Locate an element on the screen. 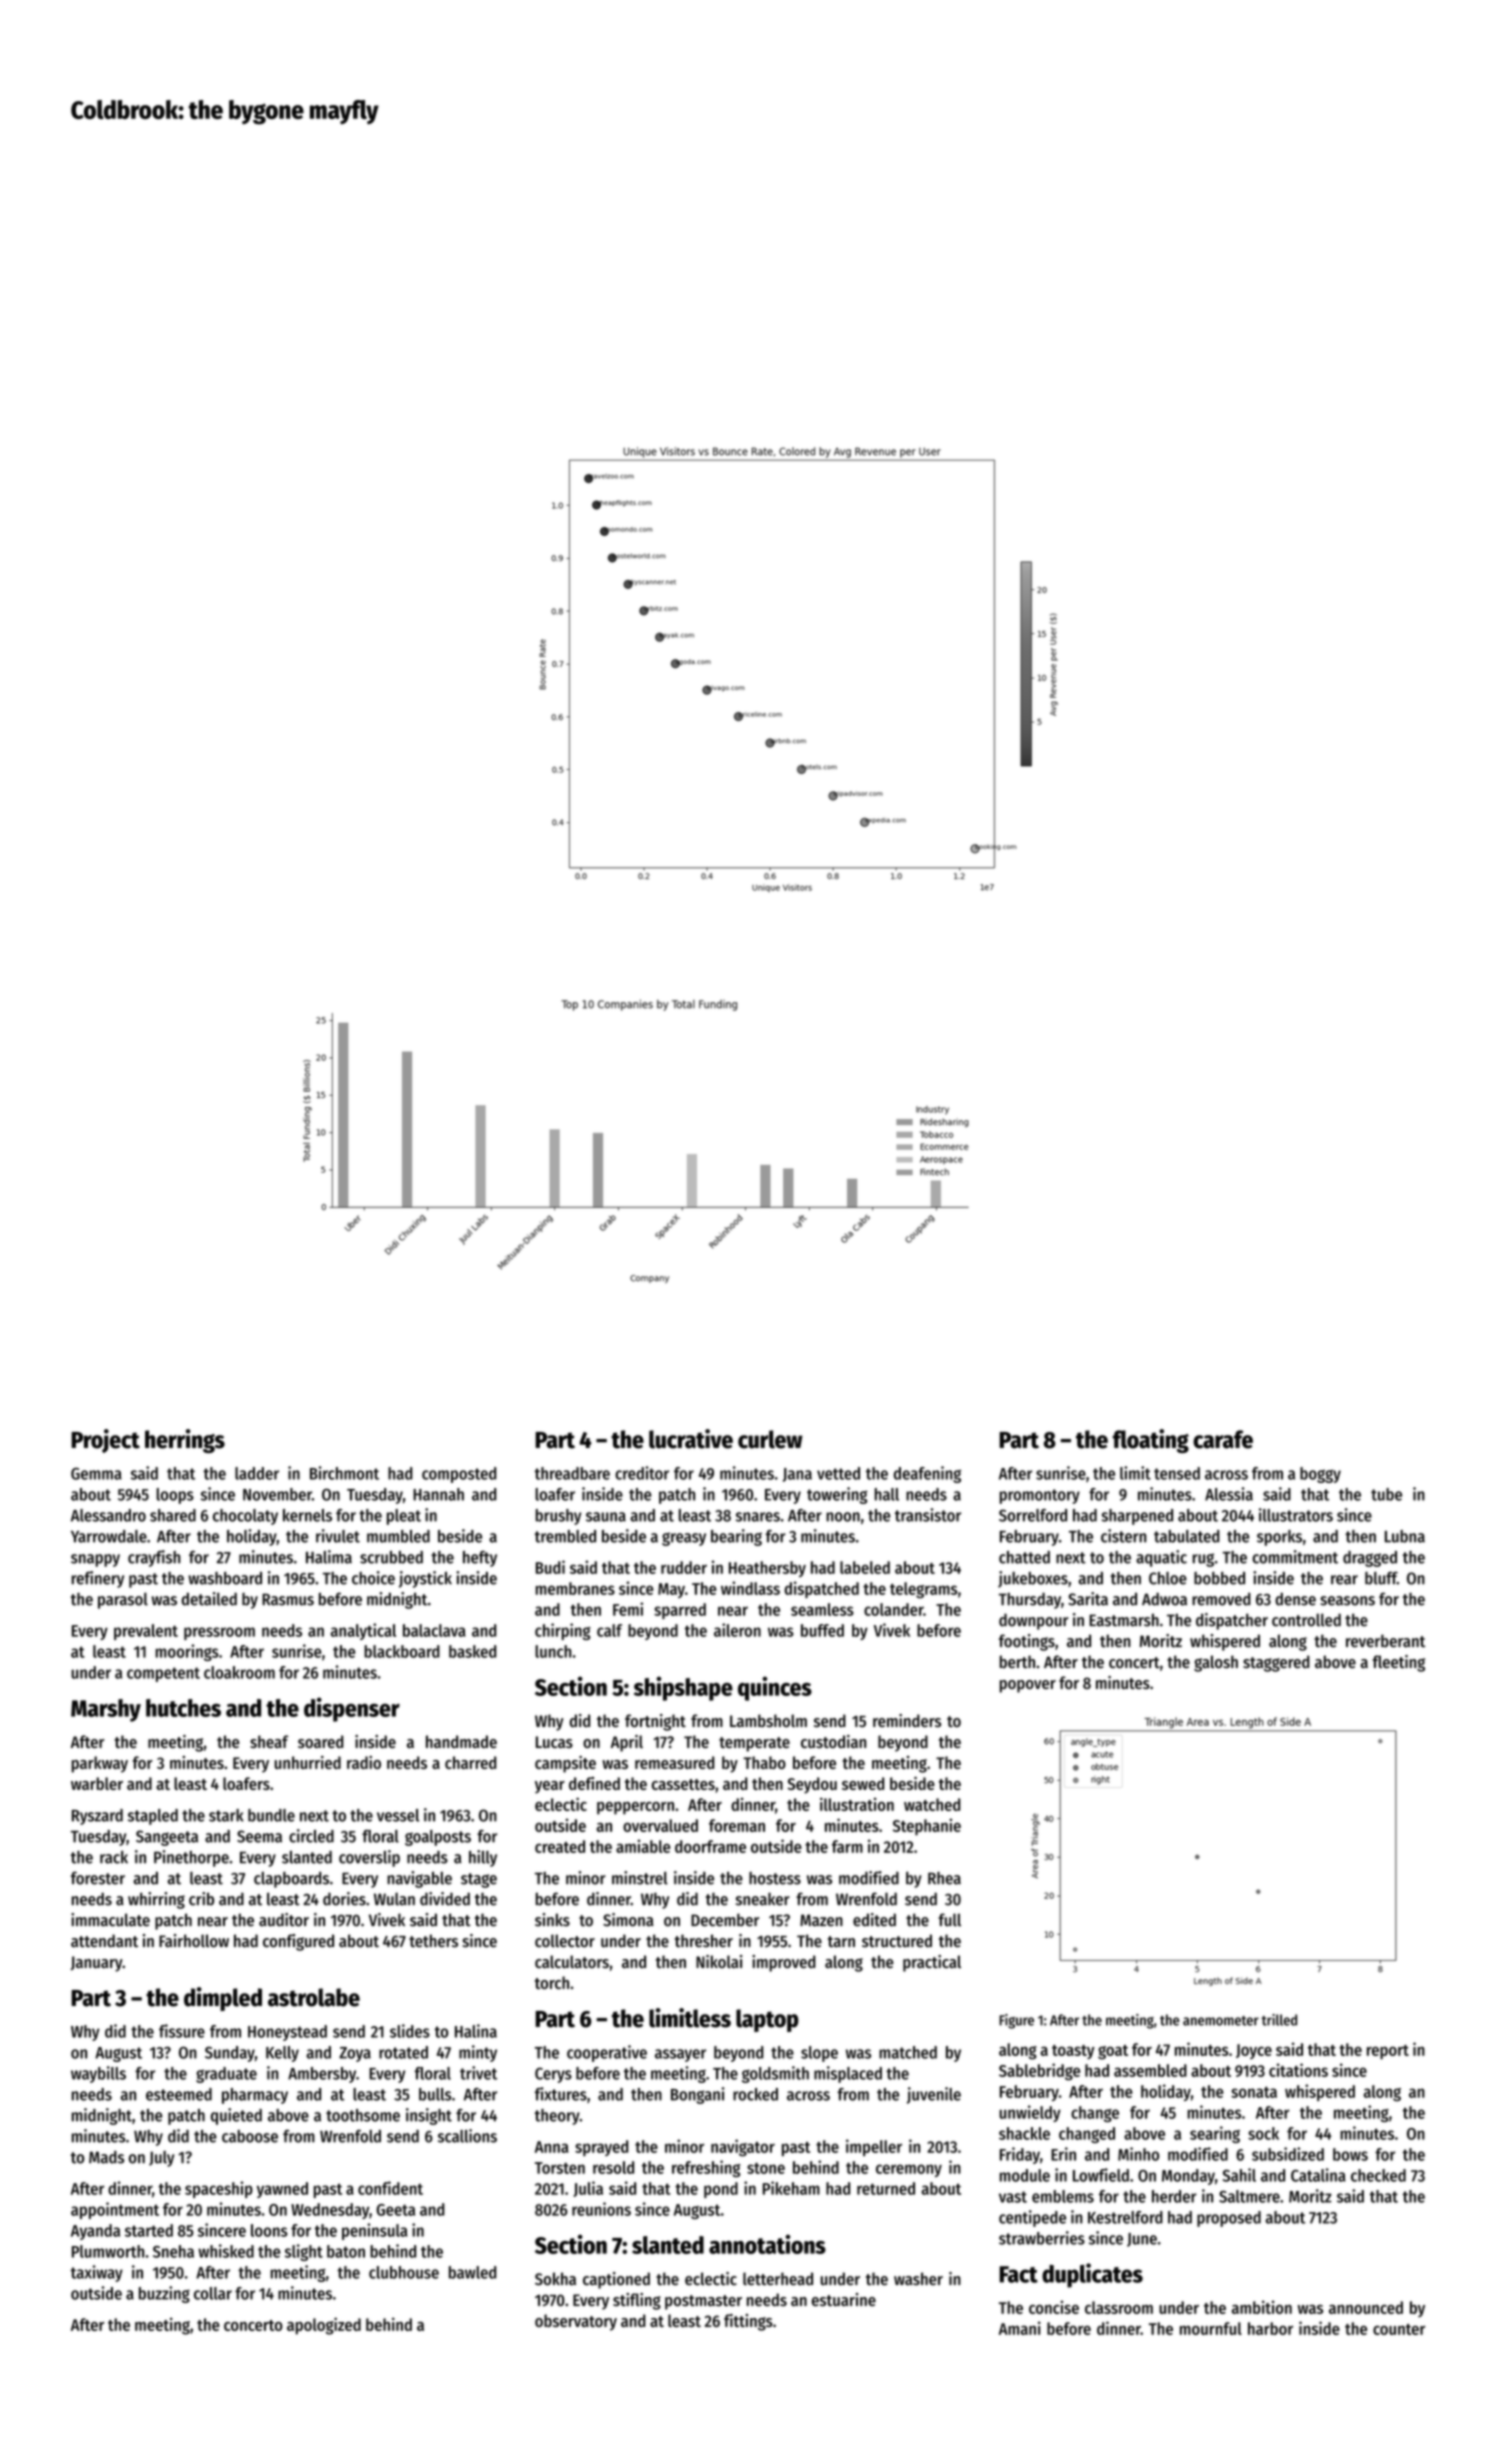 This screenshot has width=1496, height=2464. carafe is located at coordinates (1223, 1439).
